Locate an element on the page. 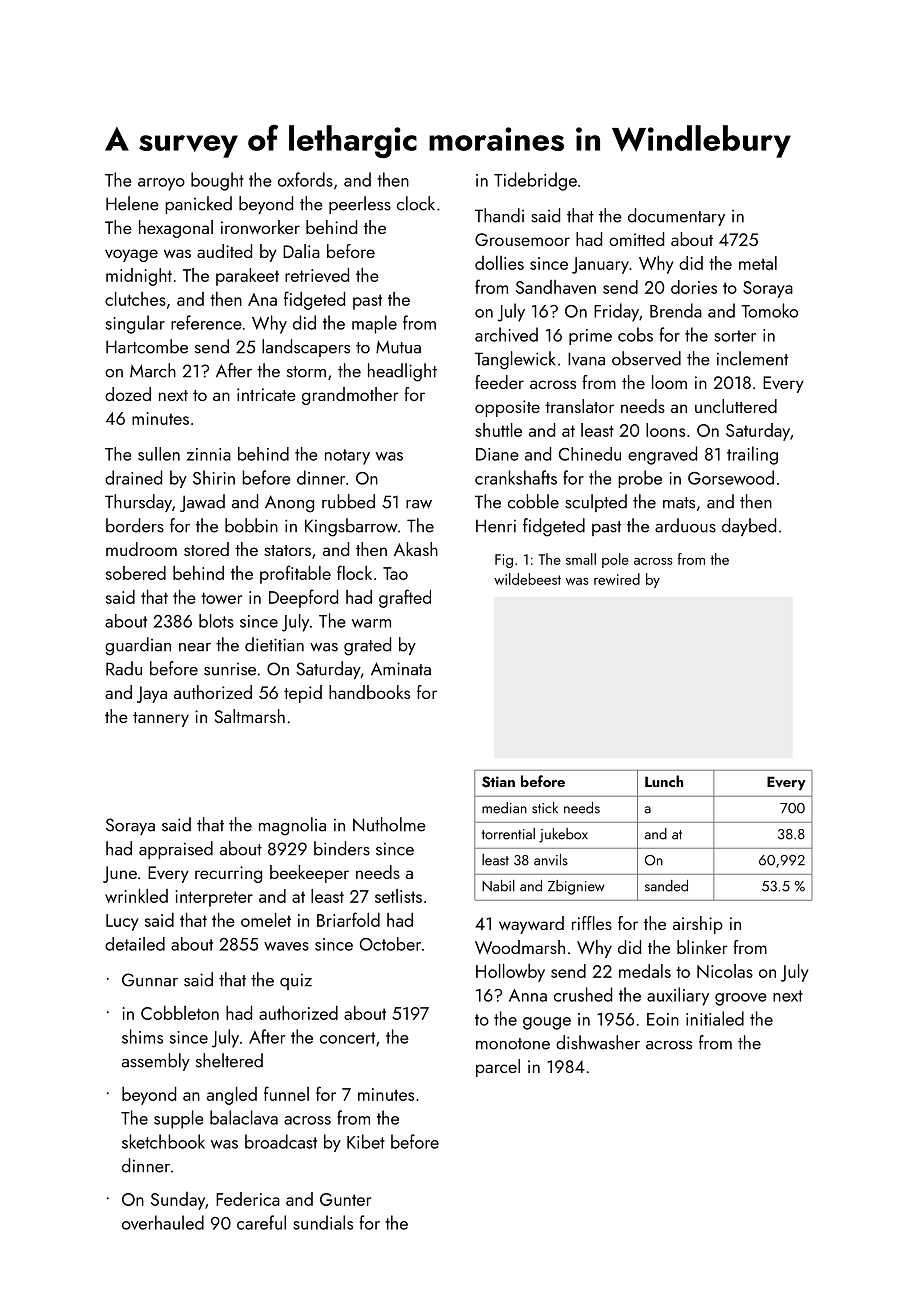 Image resolution: width=917 pixels, height=1303 pixels. initialed is located at coordinates (715, 1018).
